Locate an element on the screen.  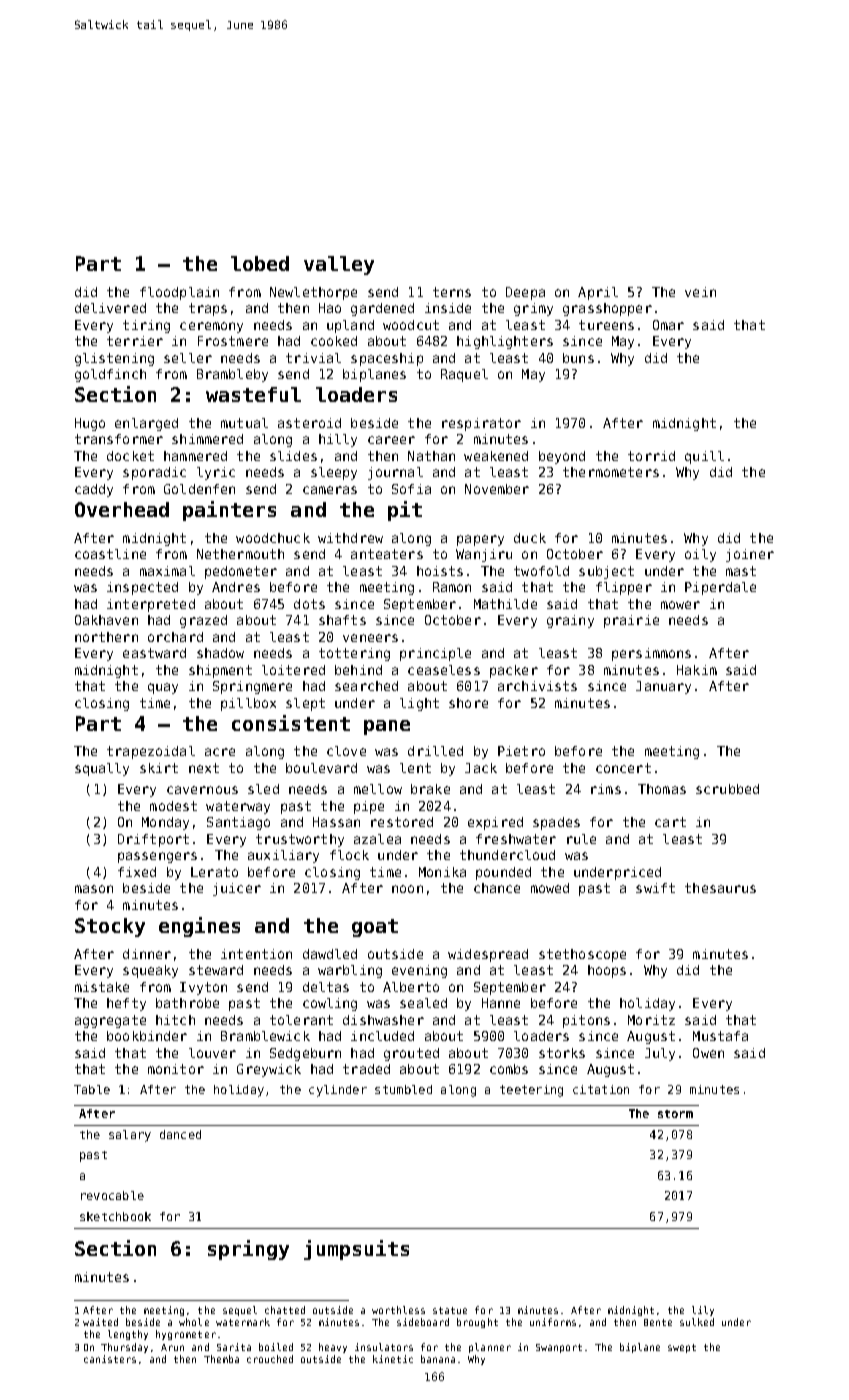
planner is located at coordinates (490, 1348).
